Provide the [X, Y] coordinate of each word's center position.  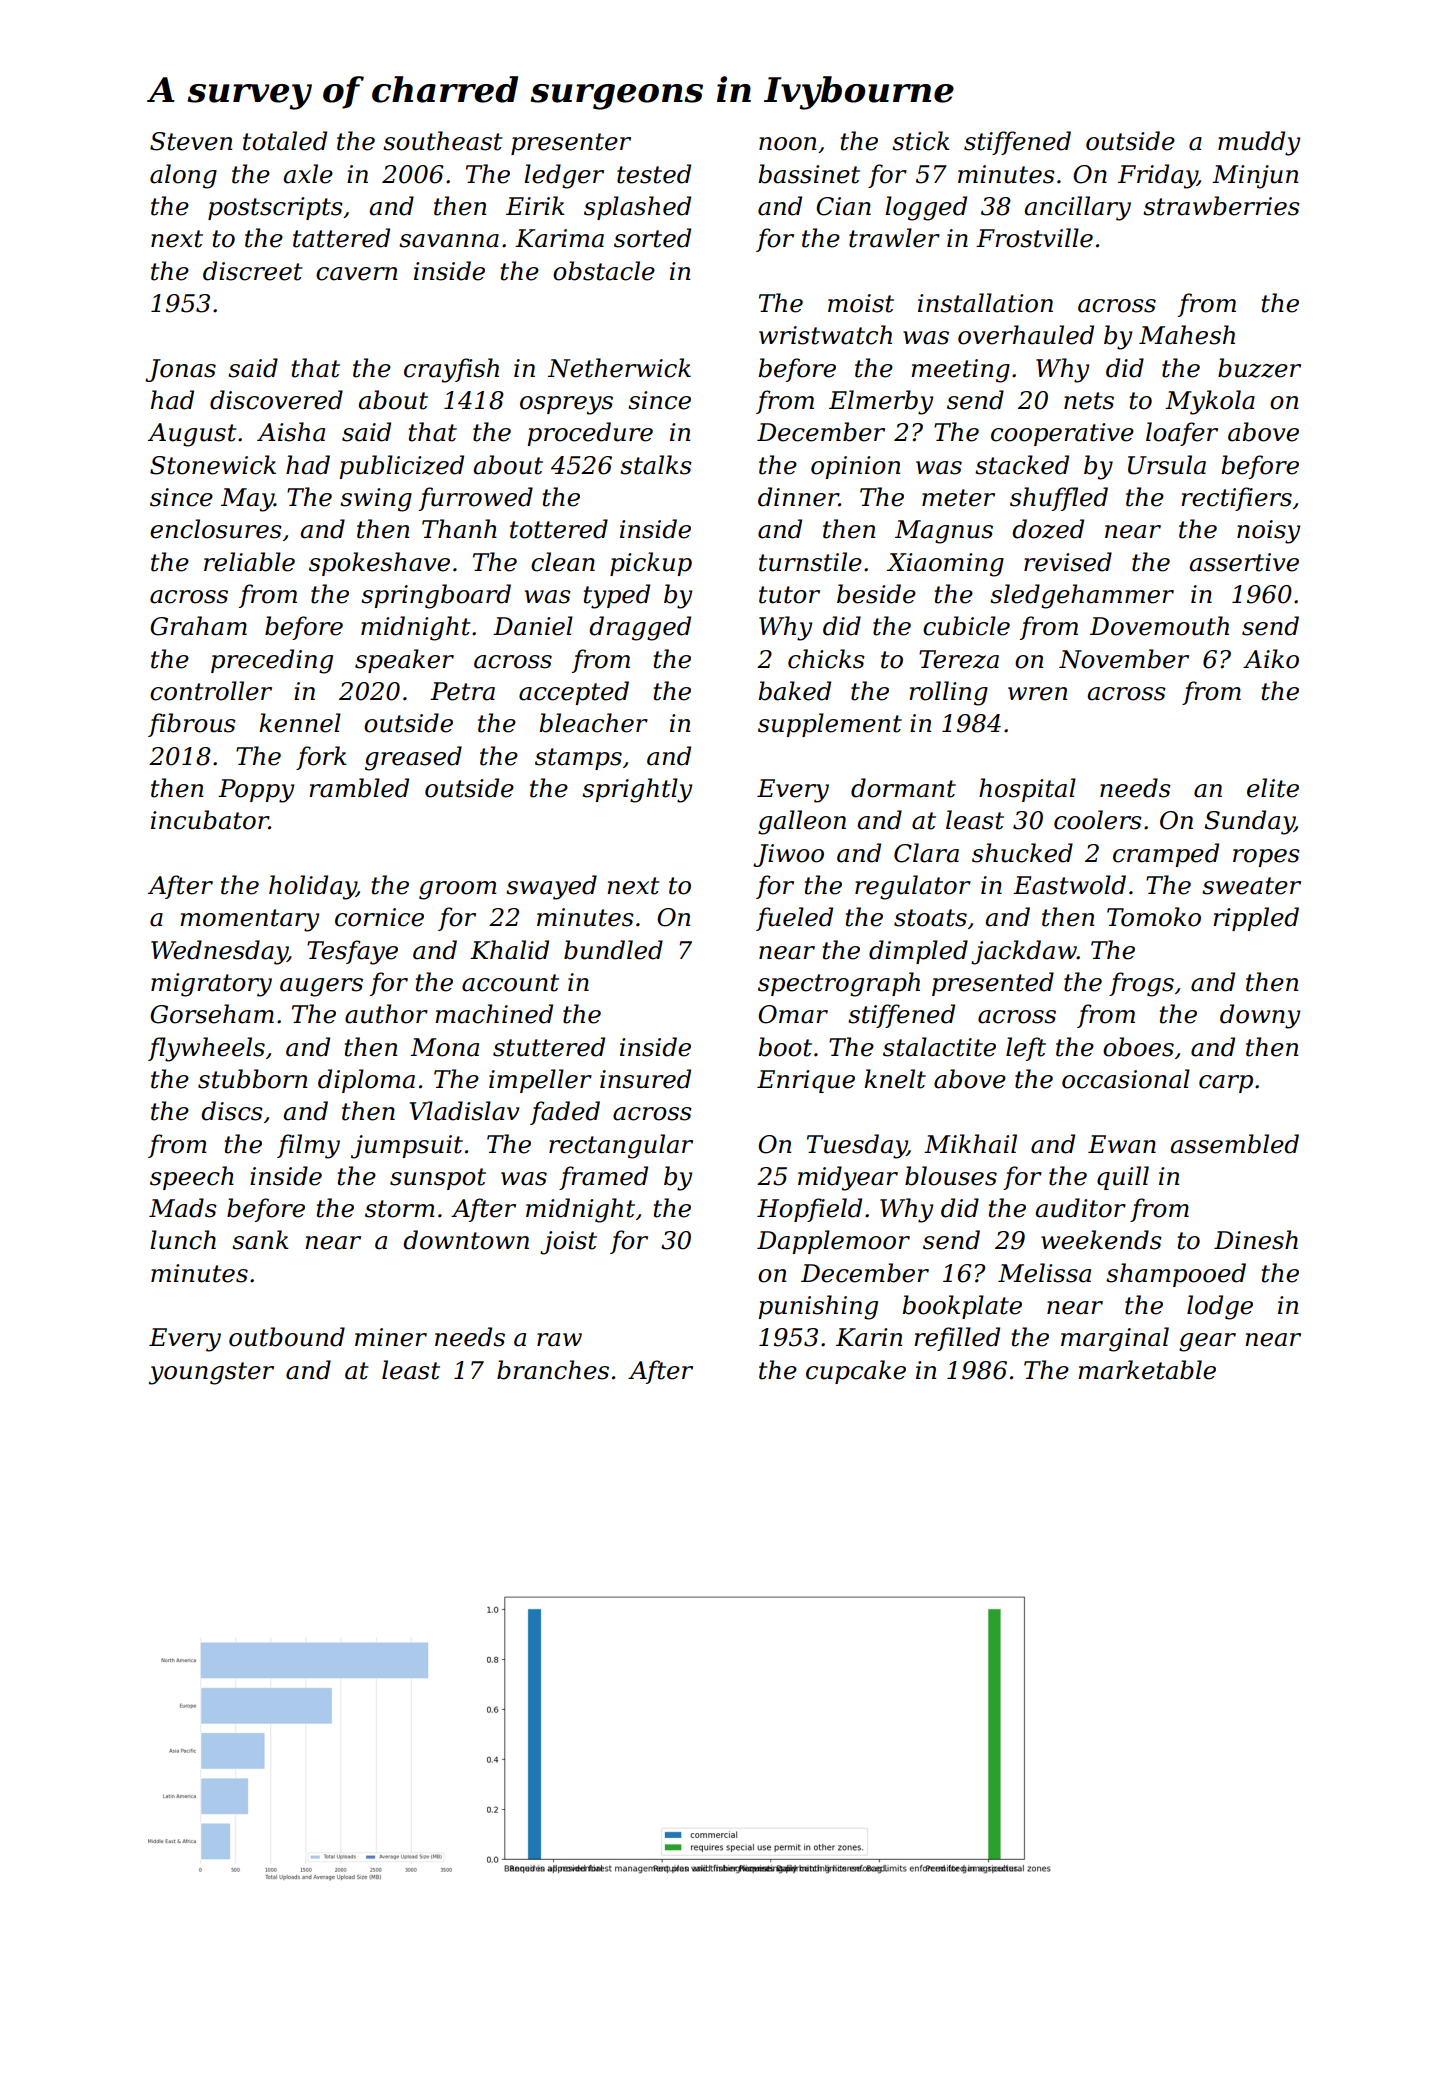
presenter [571, 144]
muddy [1259, 143]
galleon [802, 822]
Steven [191, 141]
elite [1273, 788]
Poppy [256, 791]
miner [391, 1337]
